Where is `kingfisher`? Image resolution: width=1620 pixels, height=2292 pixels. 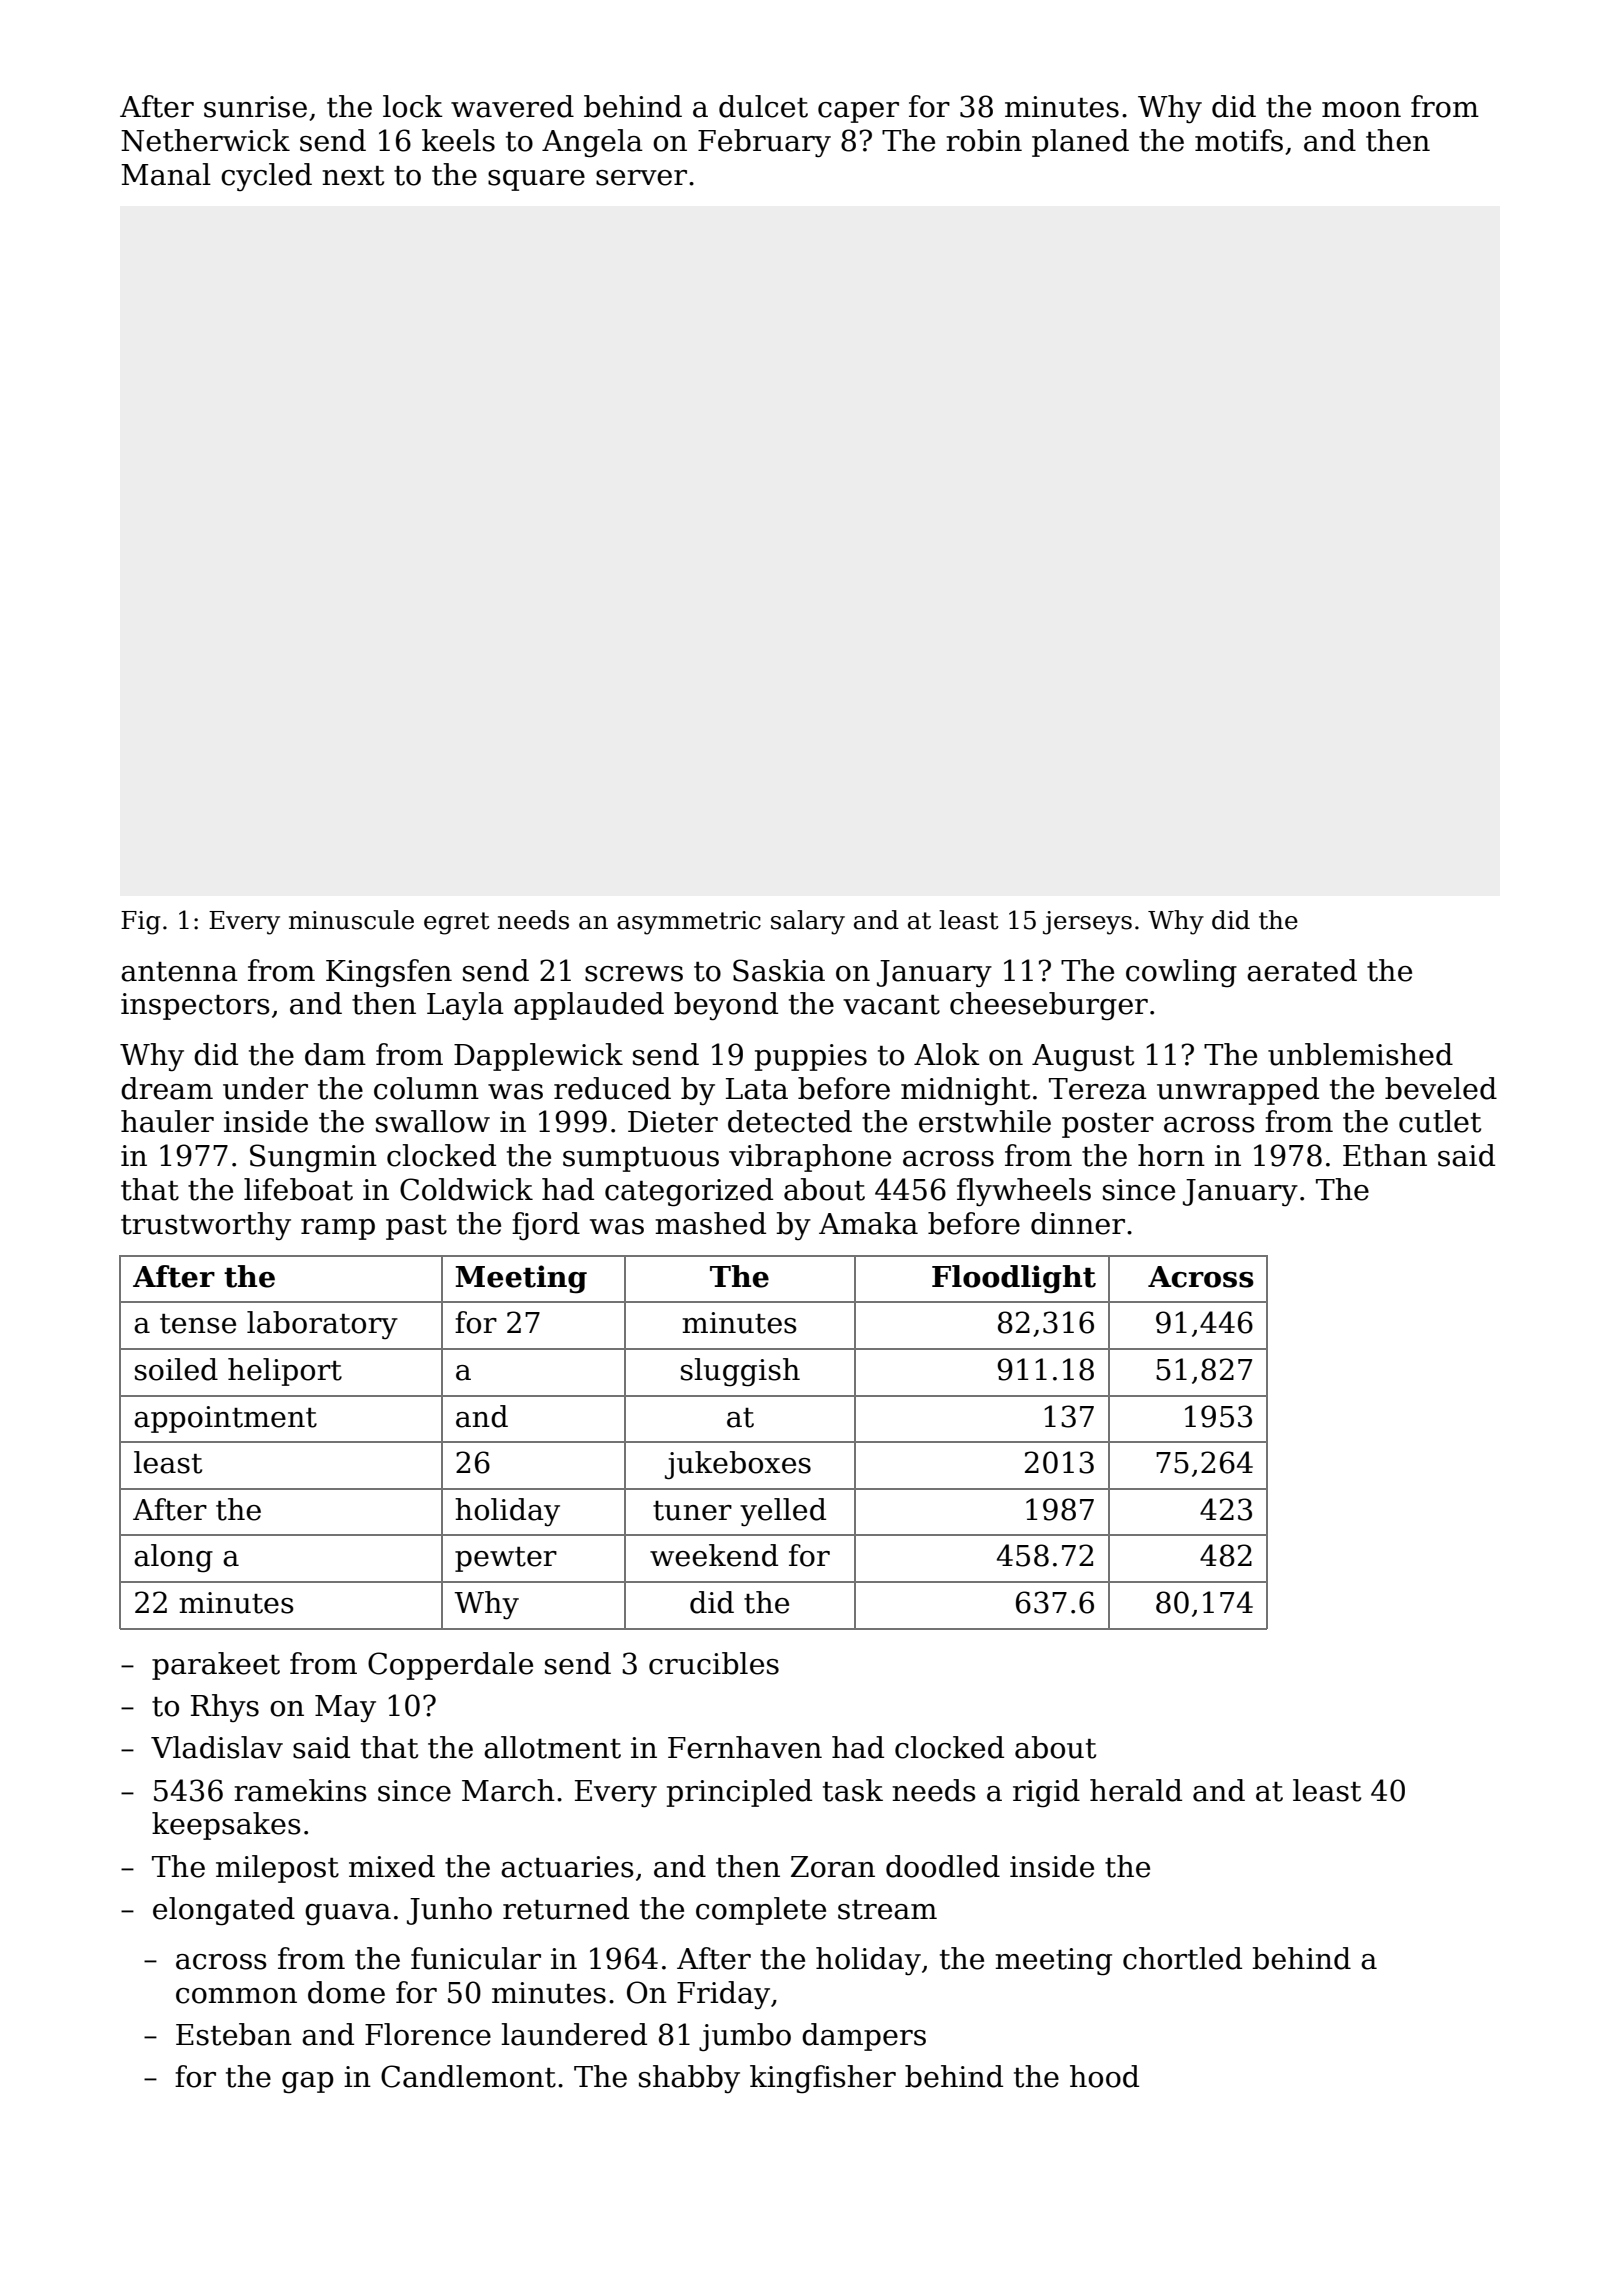
kingfisher is located at coordinates (823, 2079).
